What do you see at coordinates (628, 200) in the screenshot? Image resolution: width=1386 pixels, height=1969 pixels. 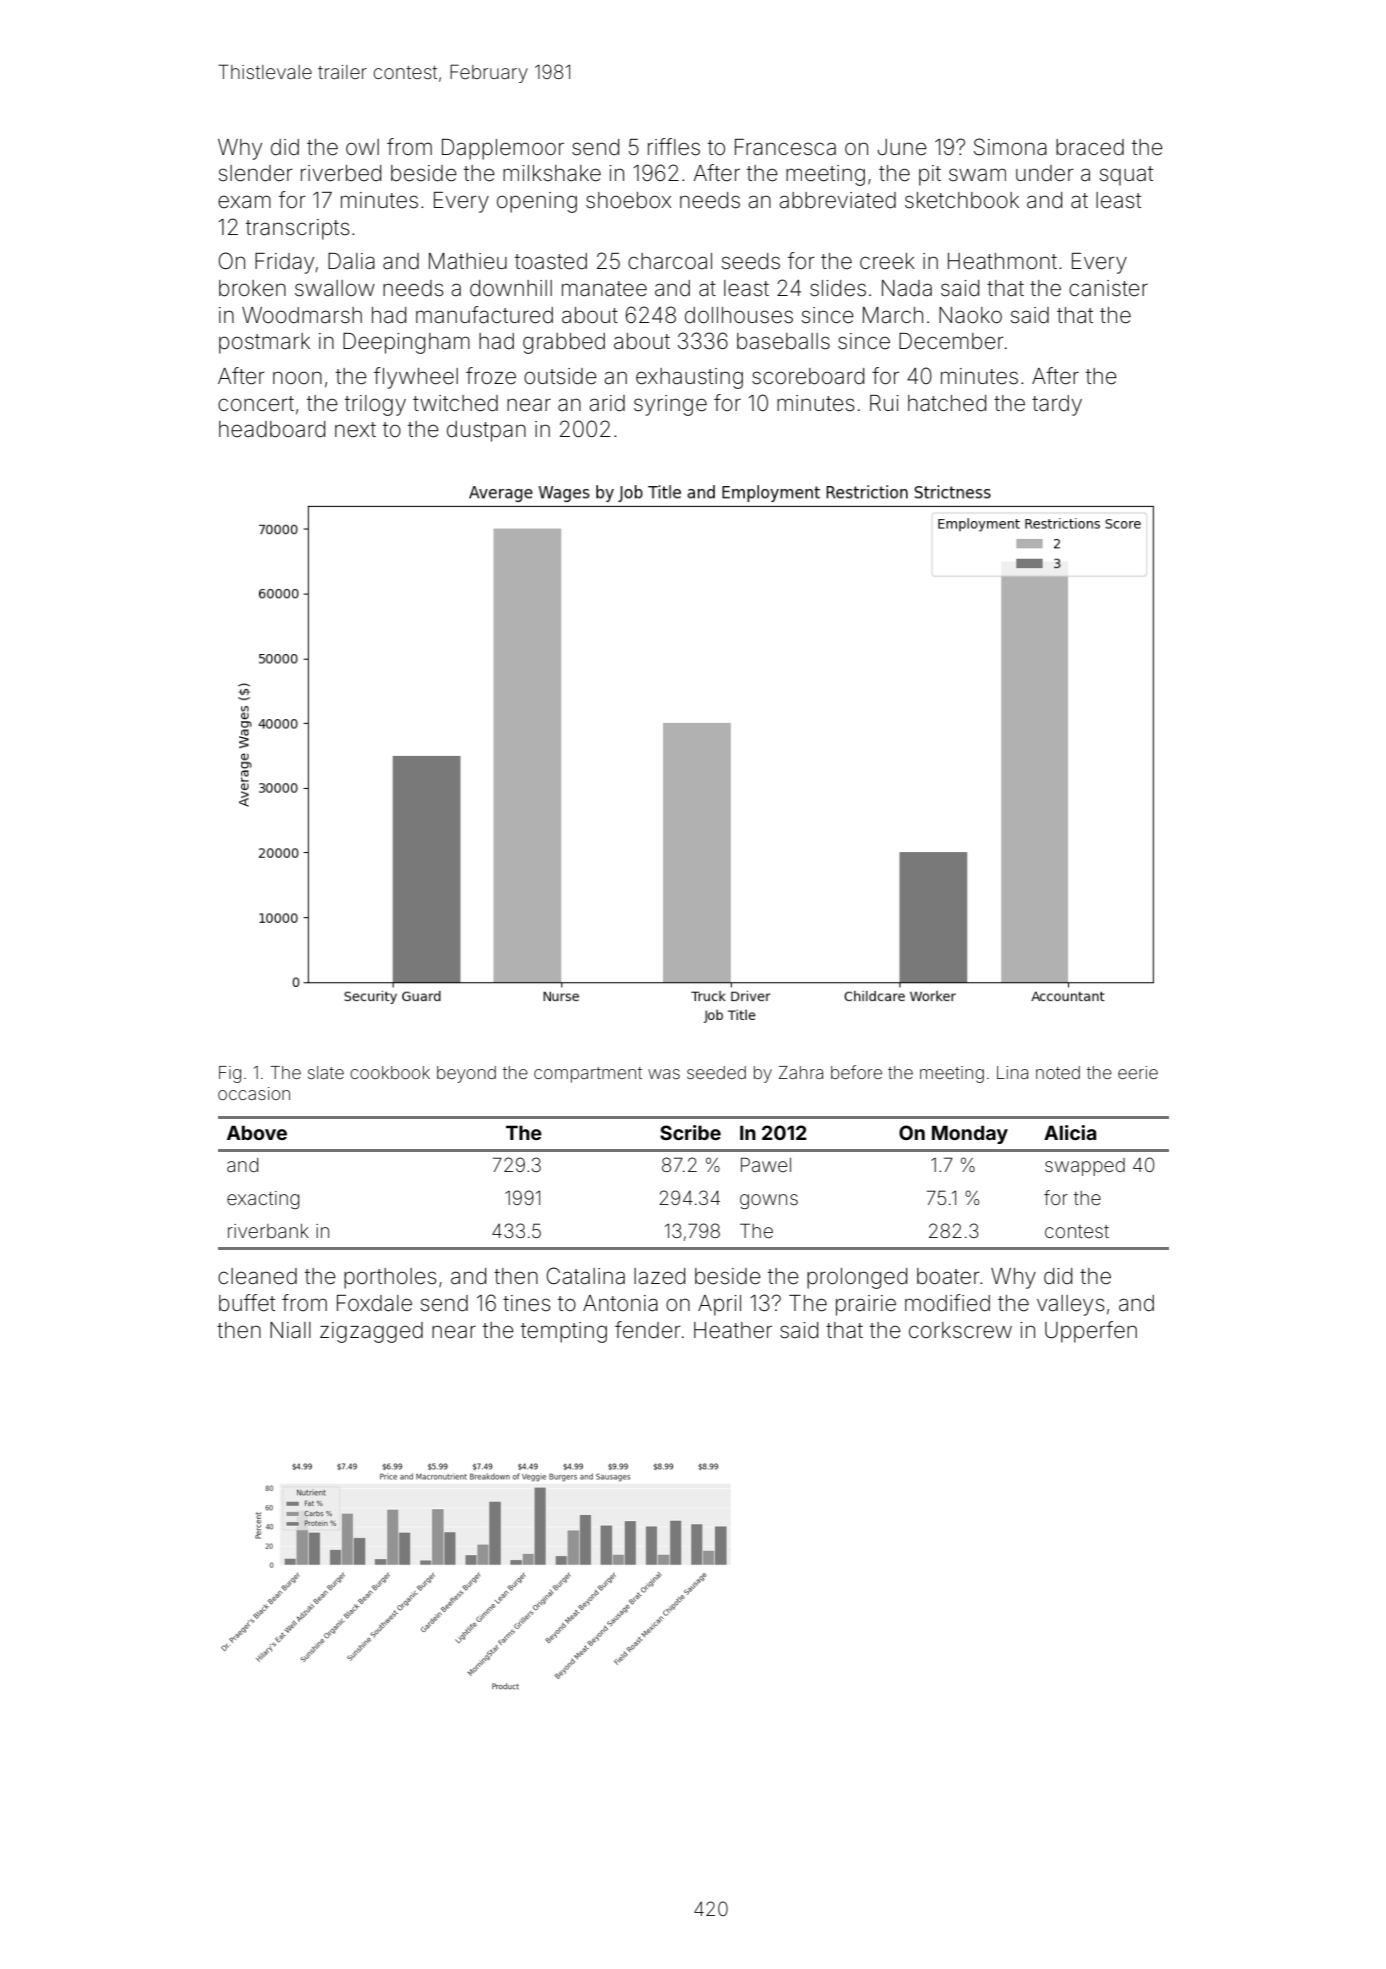 I see `shoebox` at bounding box center [628, 200].
